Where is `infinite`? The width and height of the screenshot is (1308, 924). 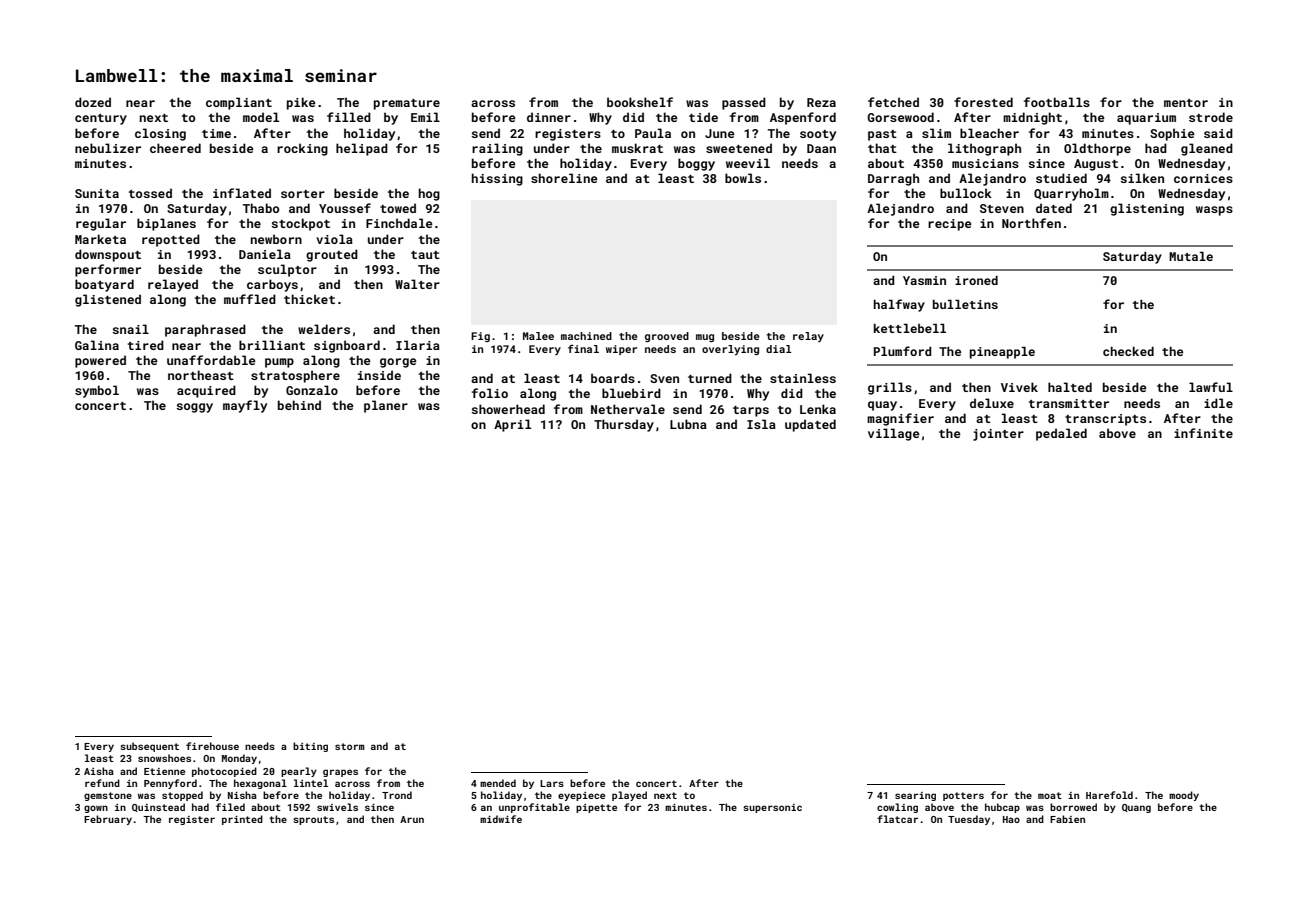 infinite is located at coordinates (1203, 433).
